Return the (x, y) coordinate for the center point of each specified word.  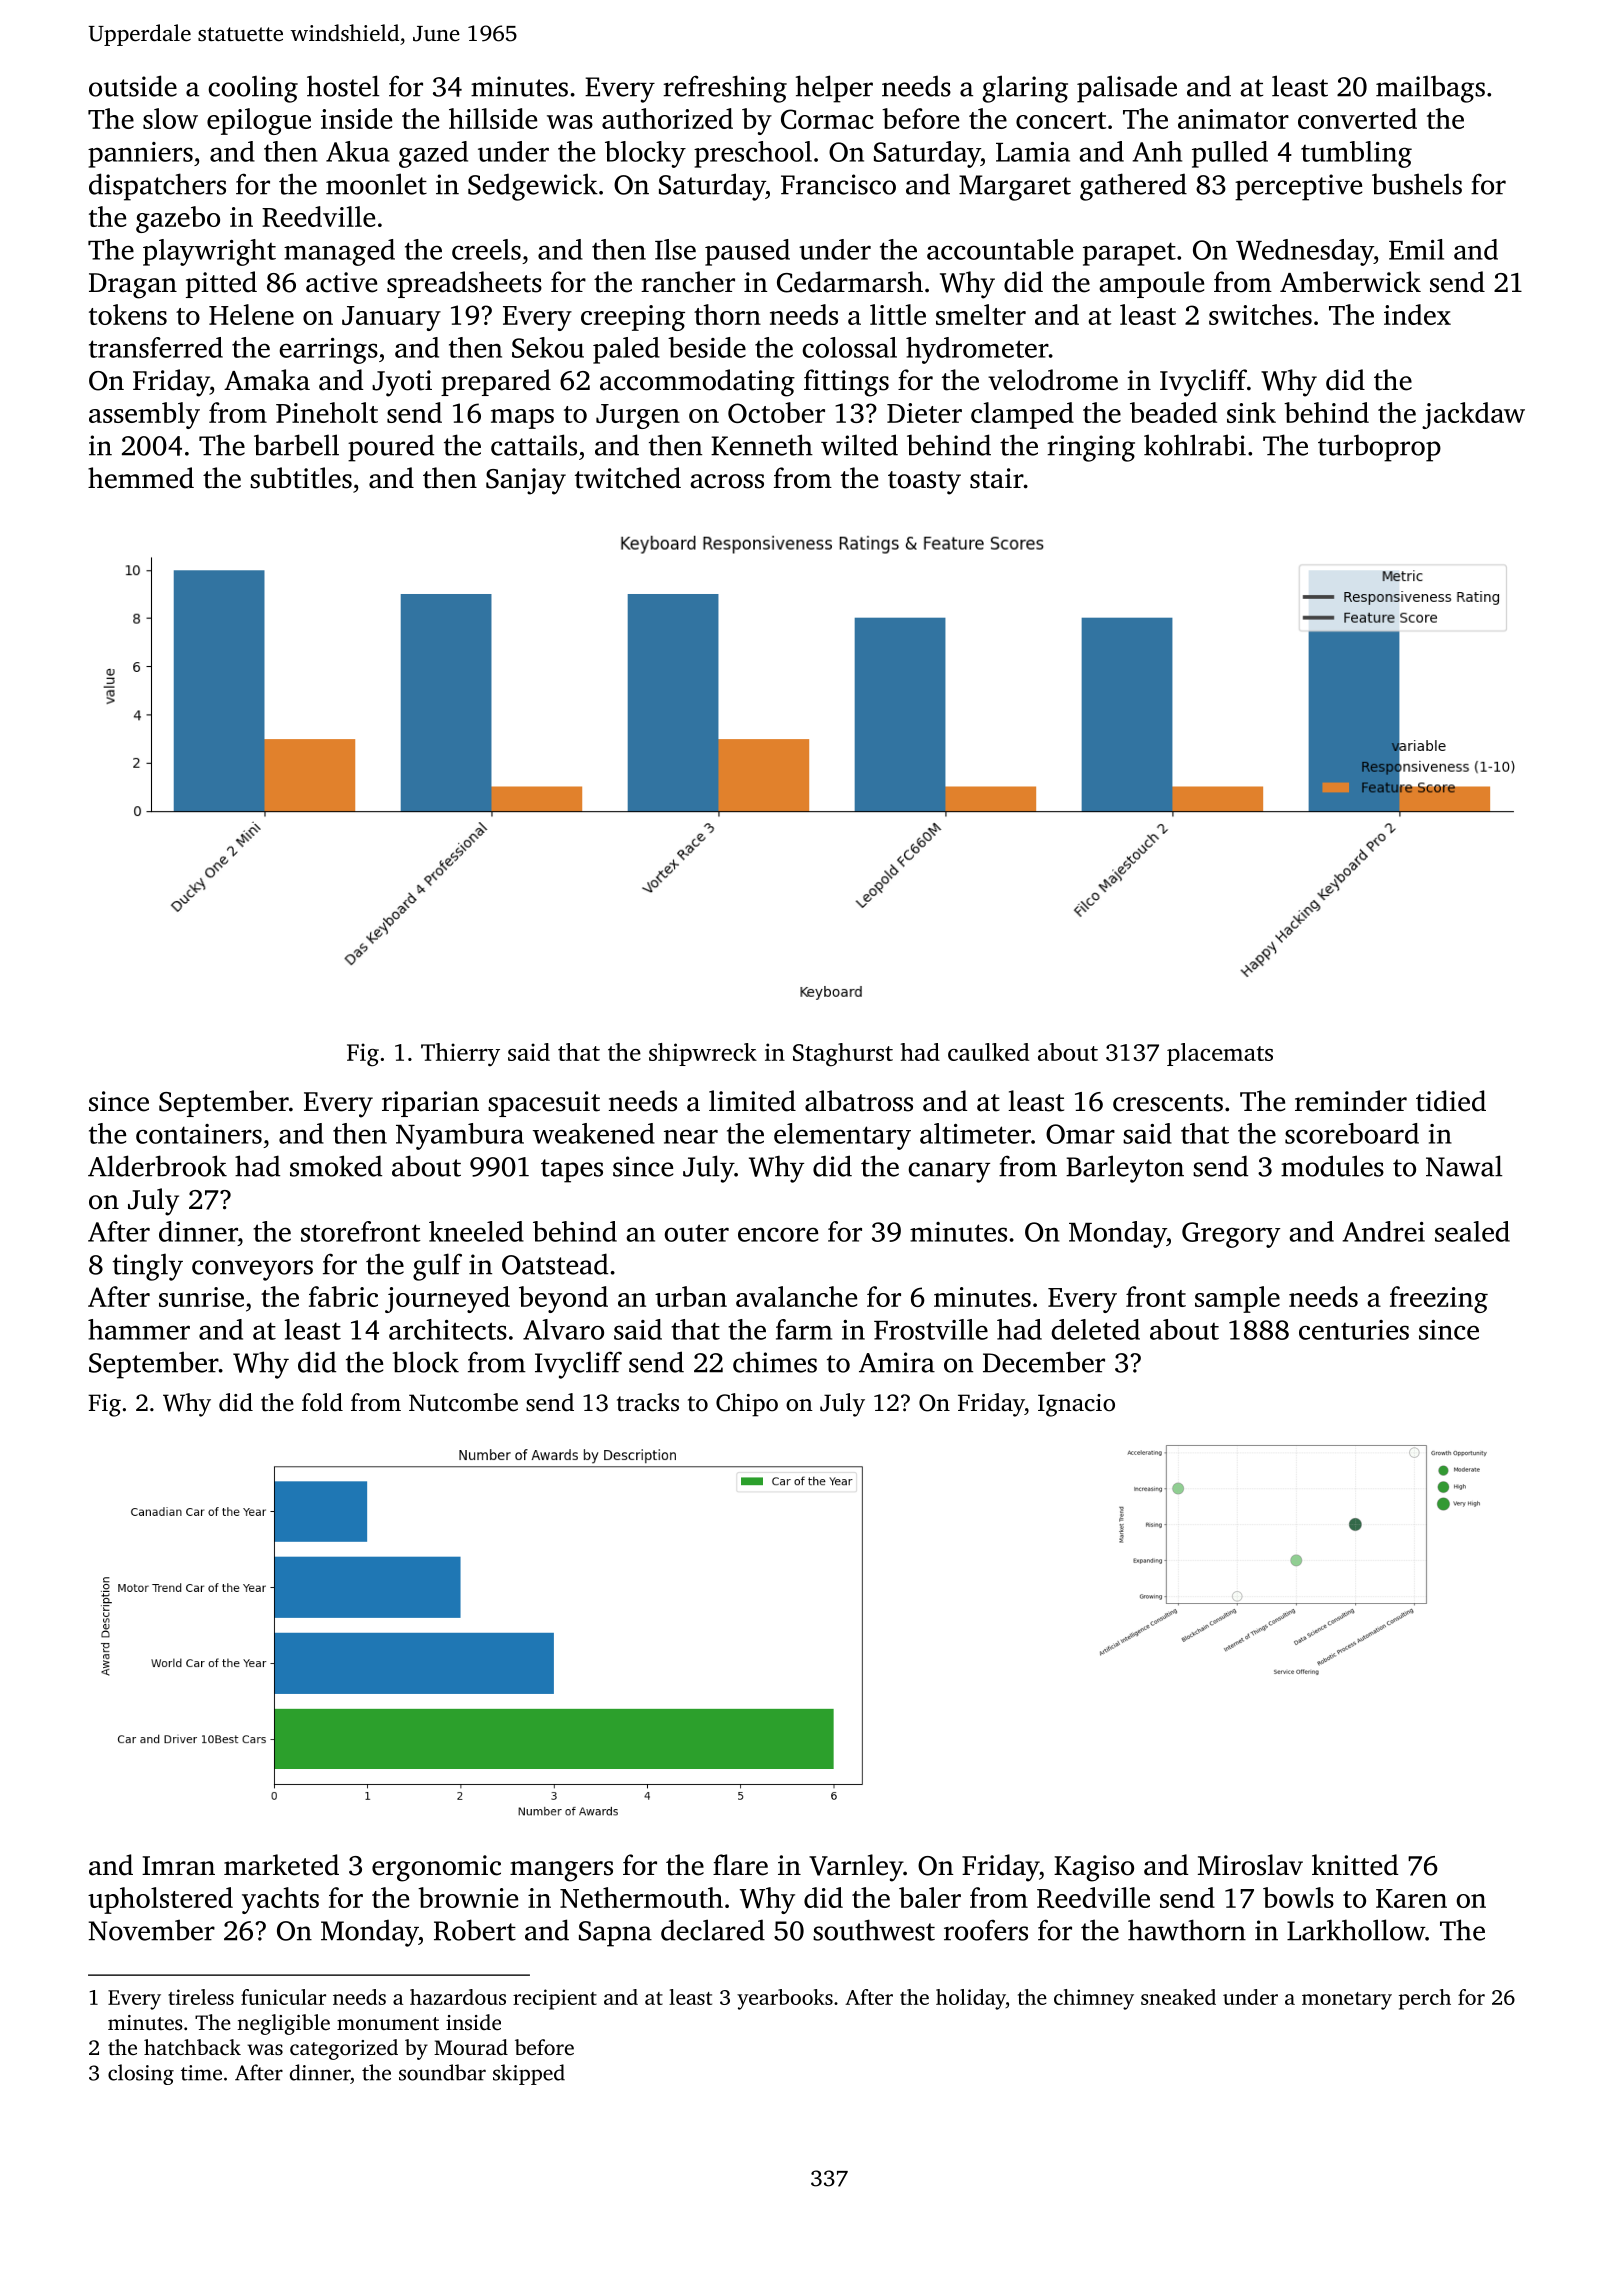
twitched (628, 478)
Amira (897, 1362)
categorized (344, 2049)
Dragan (133, 286)
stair (996, 478)
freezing (1439, 1299)
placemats (1220, 1054)
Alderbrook (157, 1166)
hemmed (141, 478)
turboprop (1379, 448)
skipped (529, 2074)
